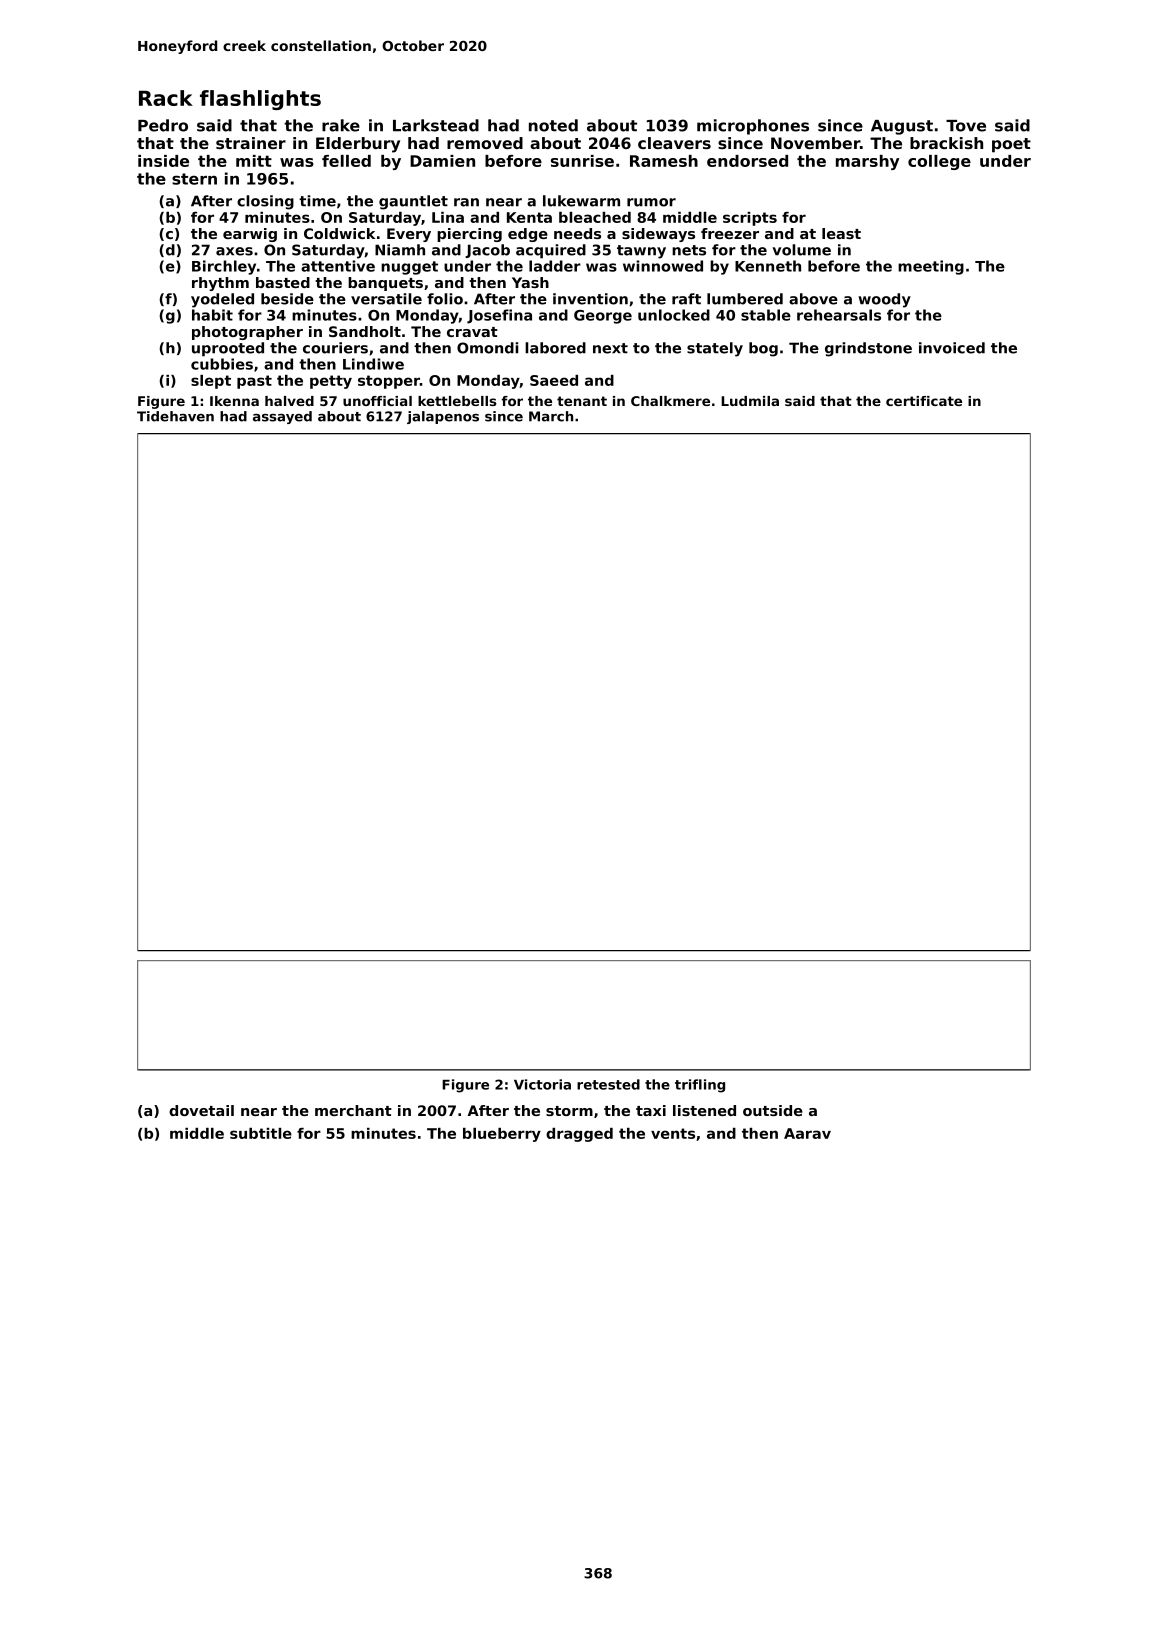  I want to click on microphones, so click(753, 127).
